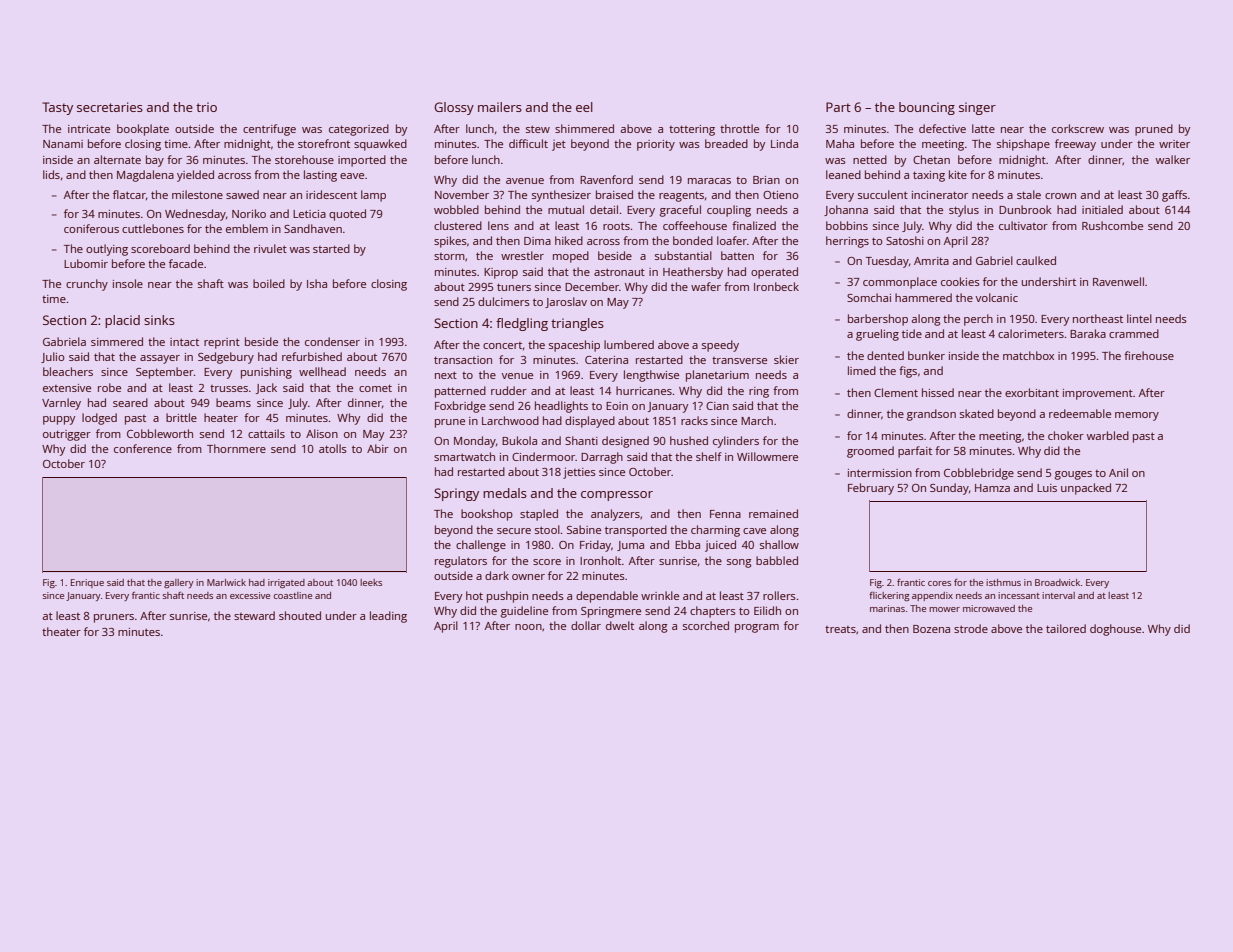 This screenshot has width=1233, height=952. I want to click on treats, so click(840, 629).
